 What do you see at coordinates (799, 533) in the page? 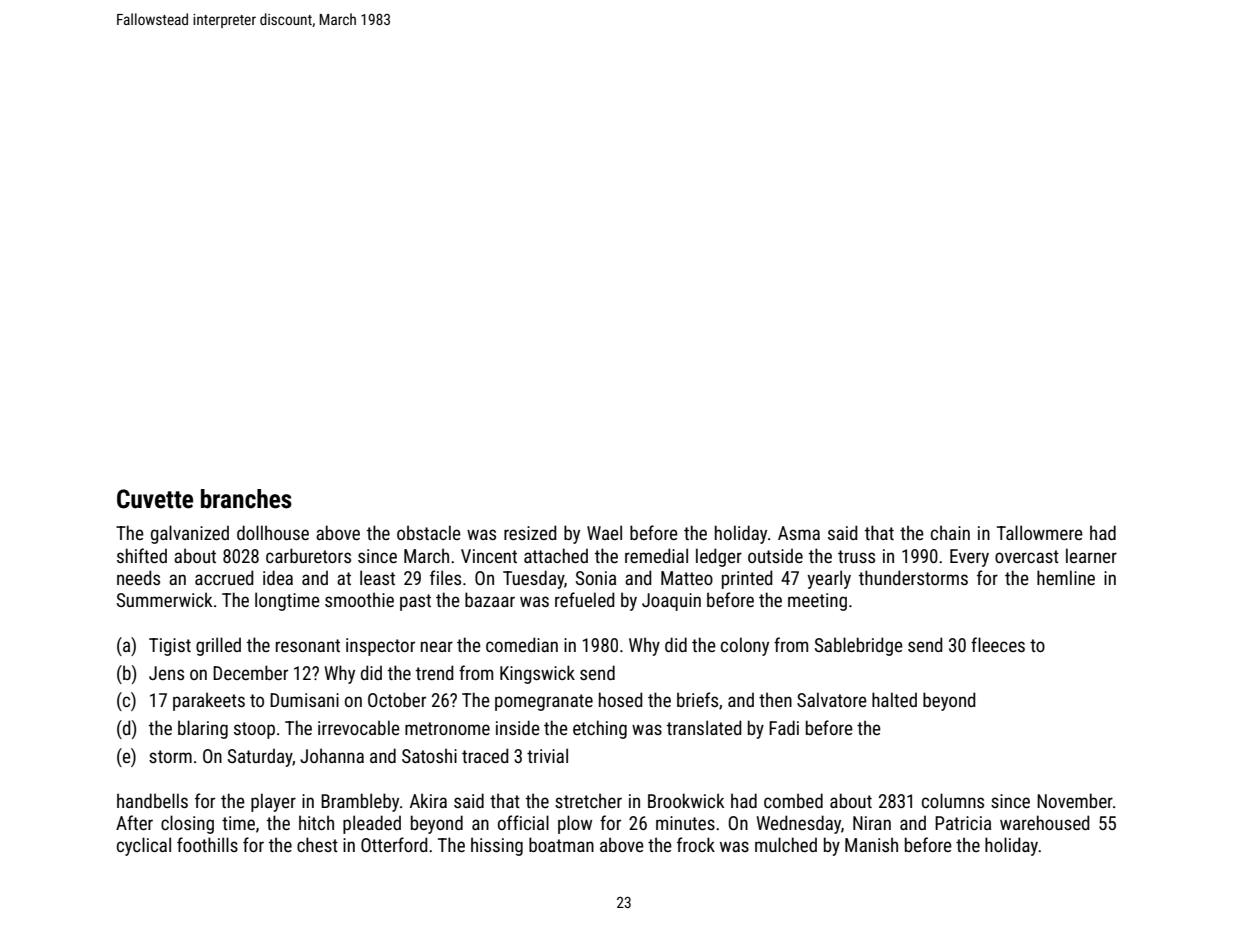
I see `Asma` at bounding box center [799, 533].
